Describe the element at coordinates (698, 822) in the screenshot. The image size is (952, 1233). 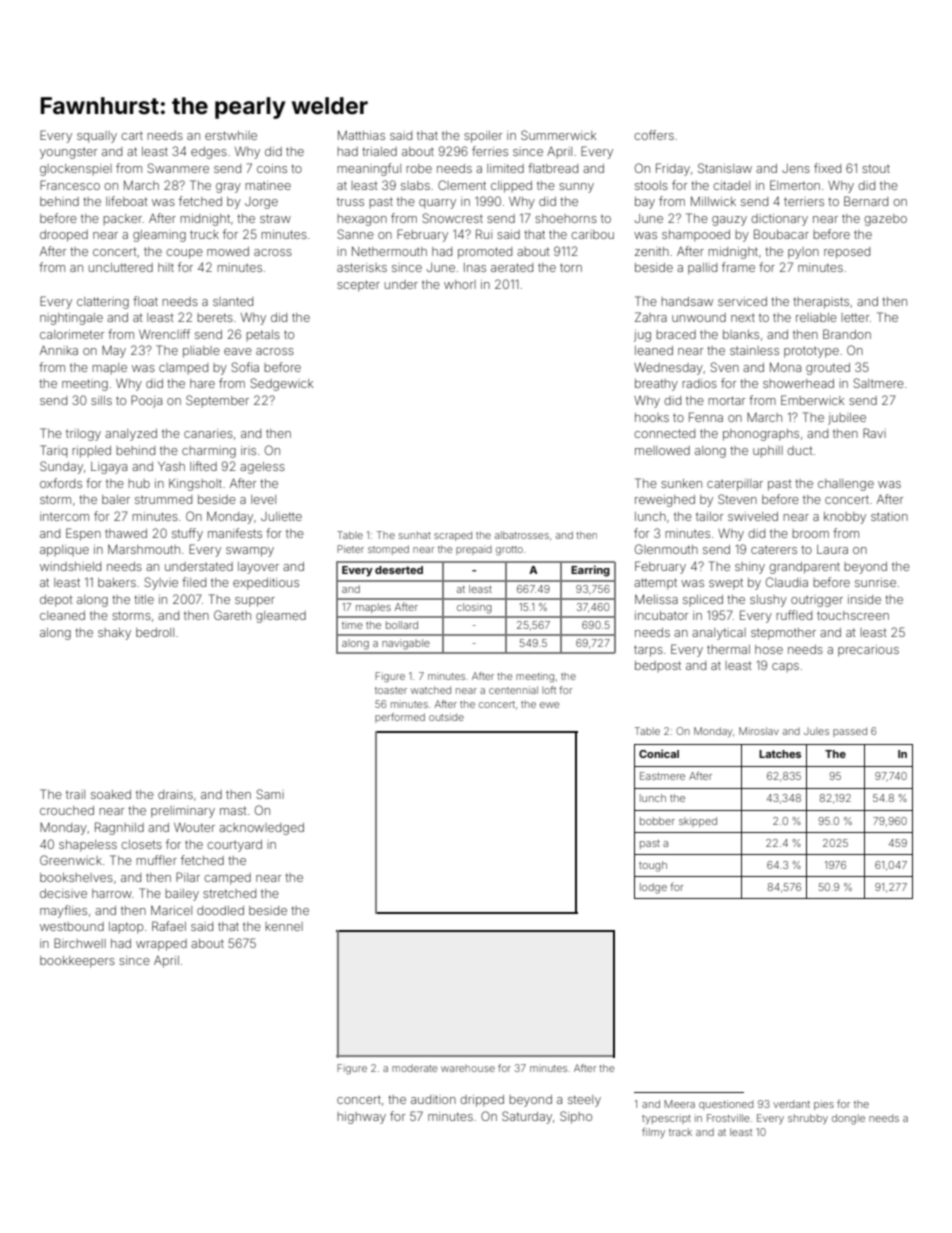
I see `skipped` at that location.
